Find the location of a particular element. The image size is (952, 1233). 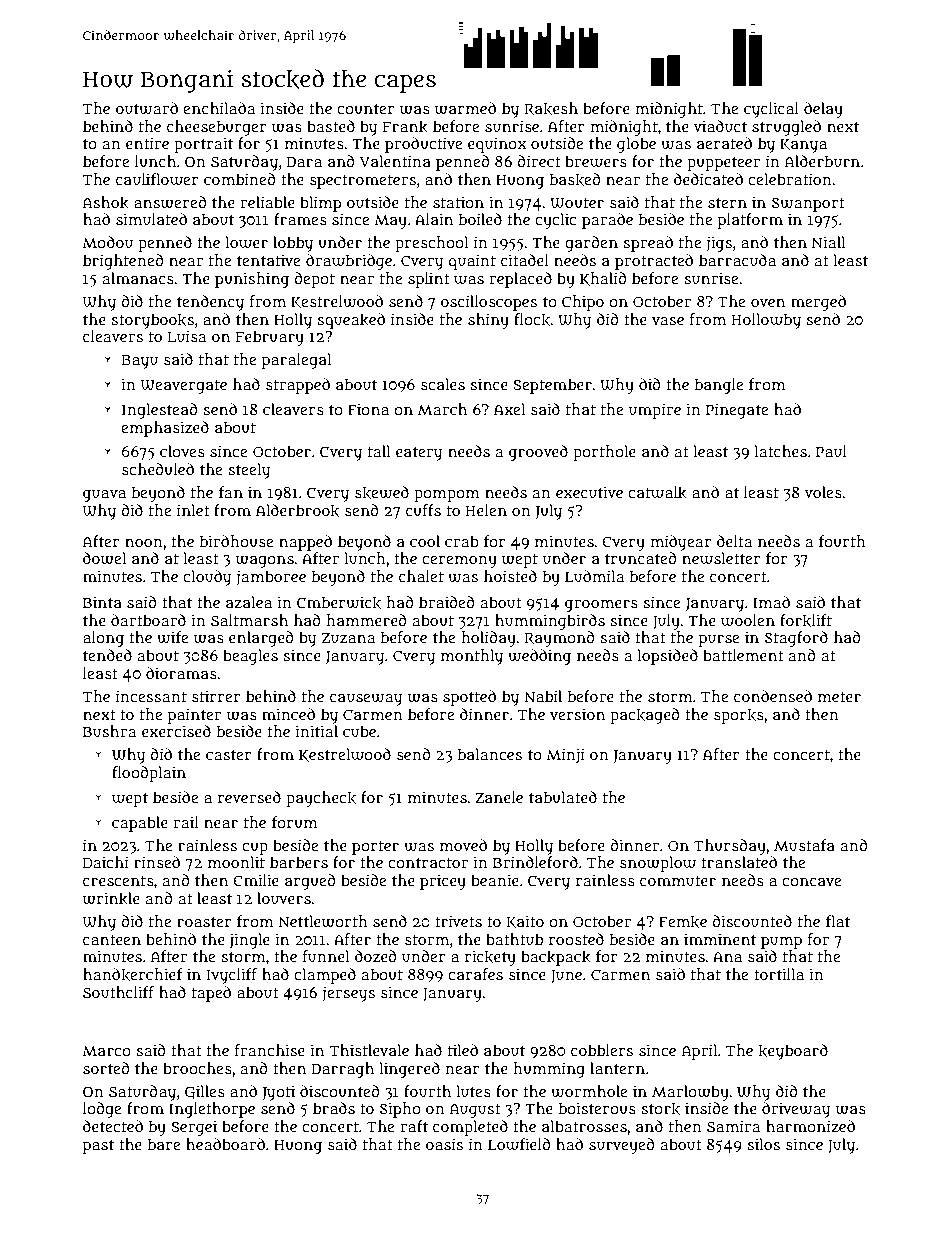

lodge is located at coordinates (102, 1110).
